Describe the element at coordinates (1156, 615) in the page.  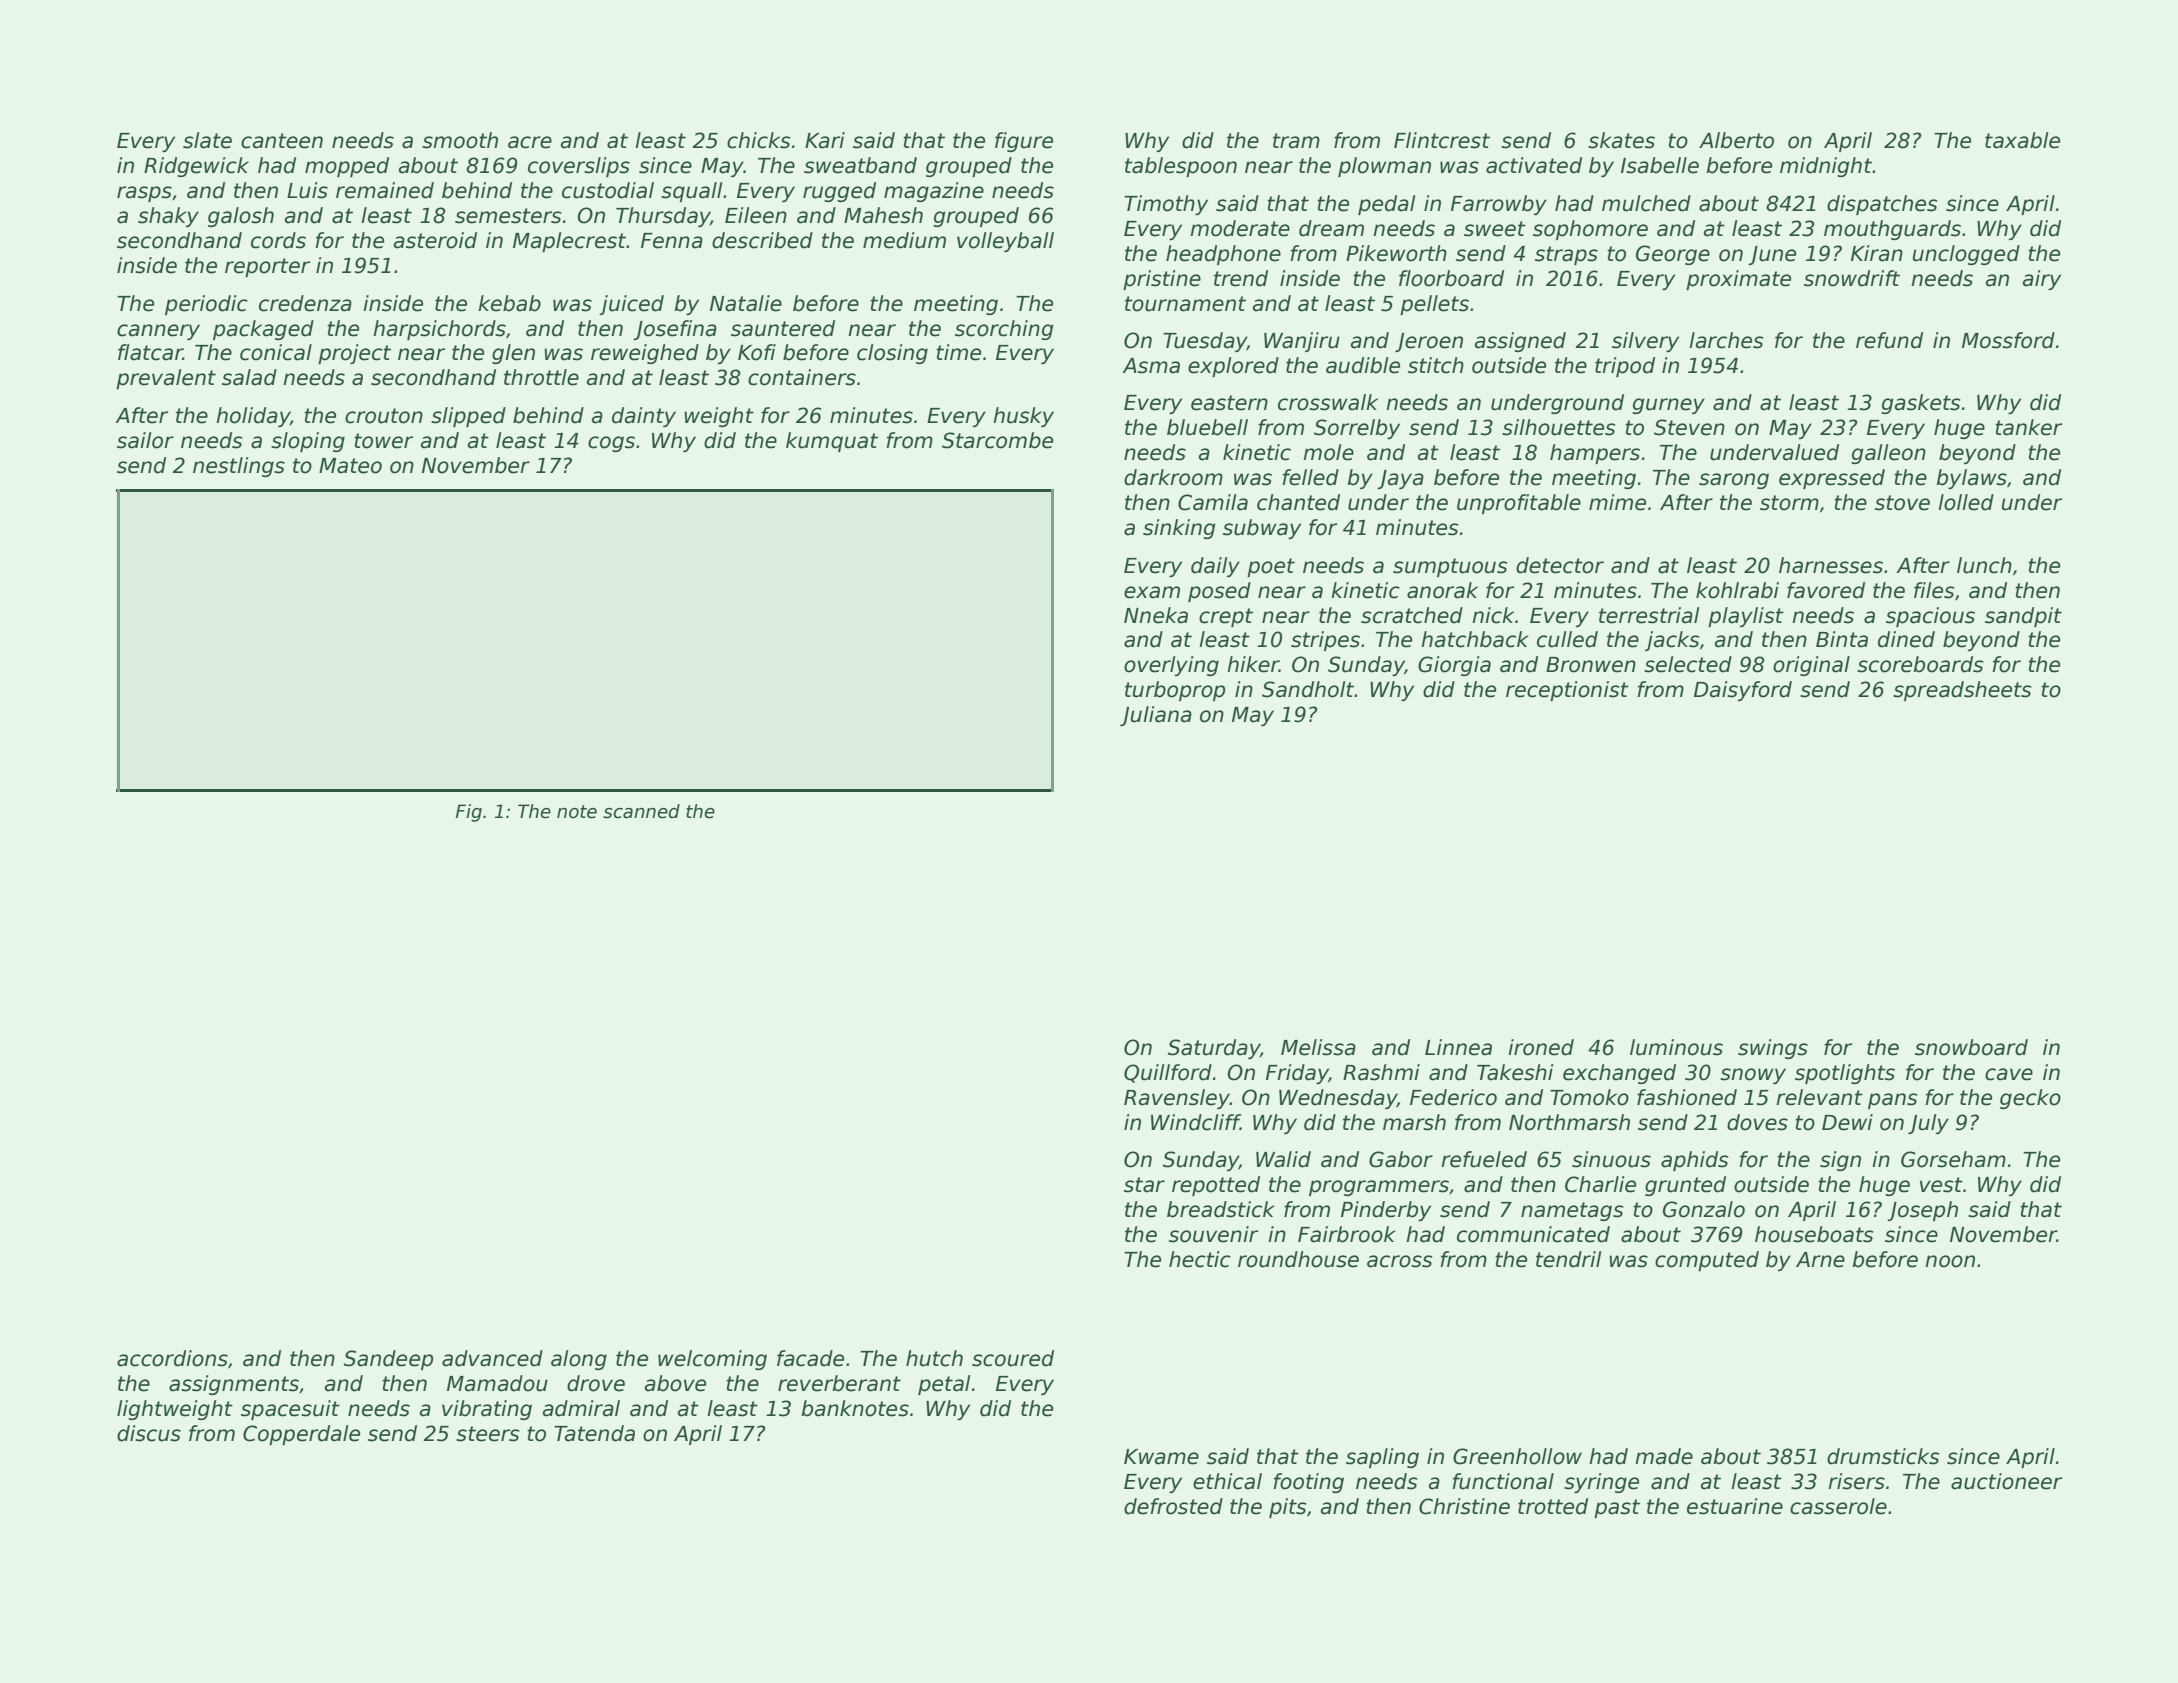
I see `Nneka` at that location.
